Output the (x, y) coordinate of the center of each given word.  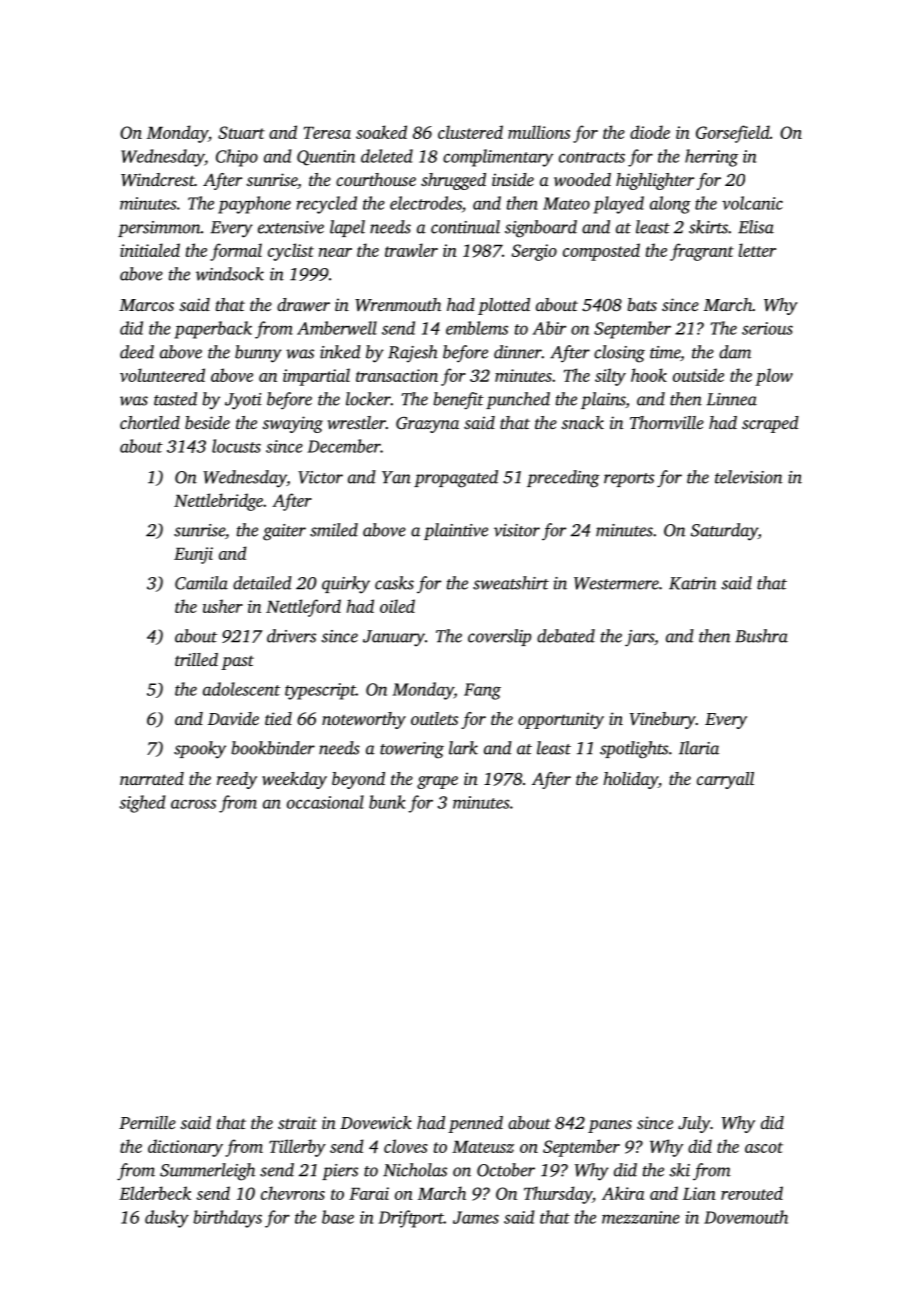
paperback (213, 330)
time (665, 352)
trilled (196, 659)
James (476, 1217)
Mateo (566, 203)
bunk (387, 802)
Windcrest (158, 180)
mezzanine (641, 1217)
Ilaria (699, 748)
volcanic (752, 203)
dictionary (185, 1148)
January (394, 638)
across (193, 804)
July (694, 1124)
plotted (504, 306)
